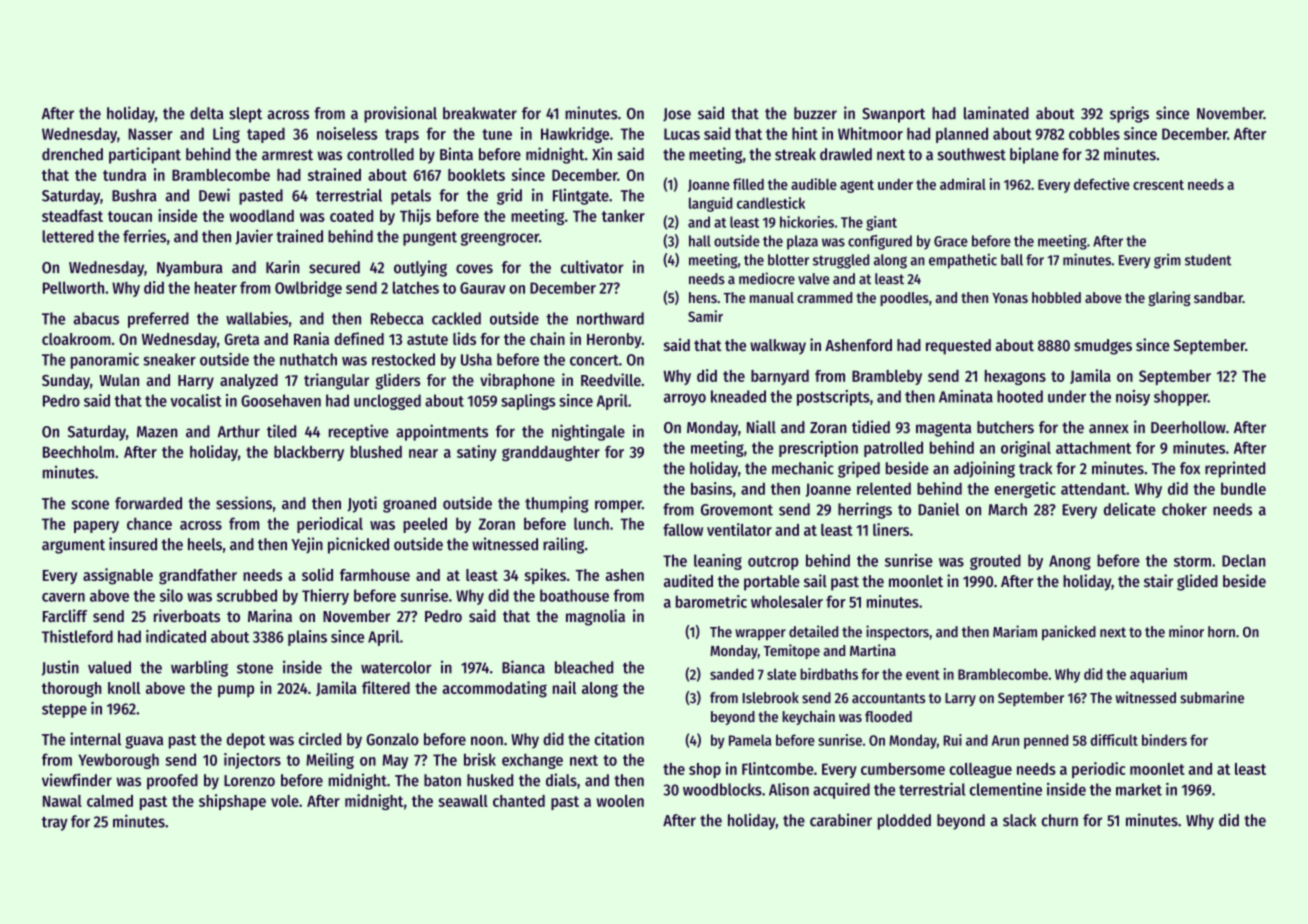 This page has width=1308, height=924. What do you see at coordinates (55, 824) in the page?
I see `tray` at bounding box center [55, 824].
